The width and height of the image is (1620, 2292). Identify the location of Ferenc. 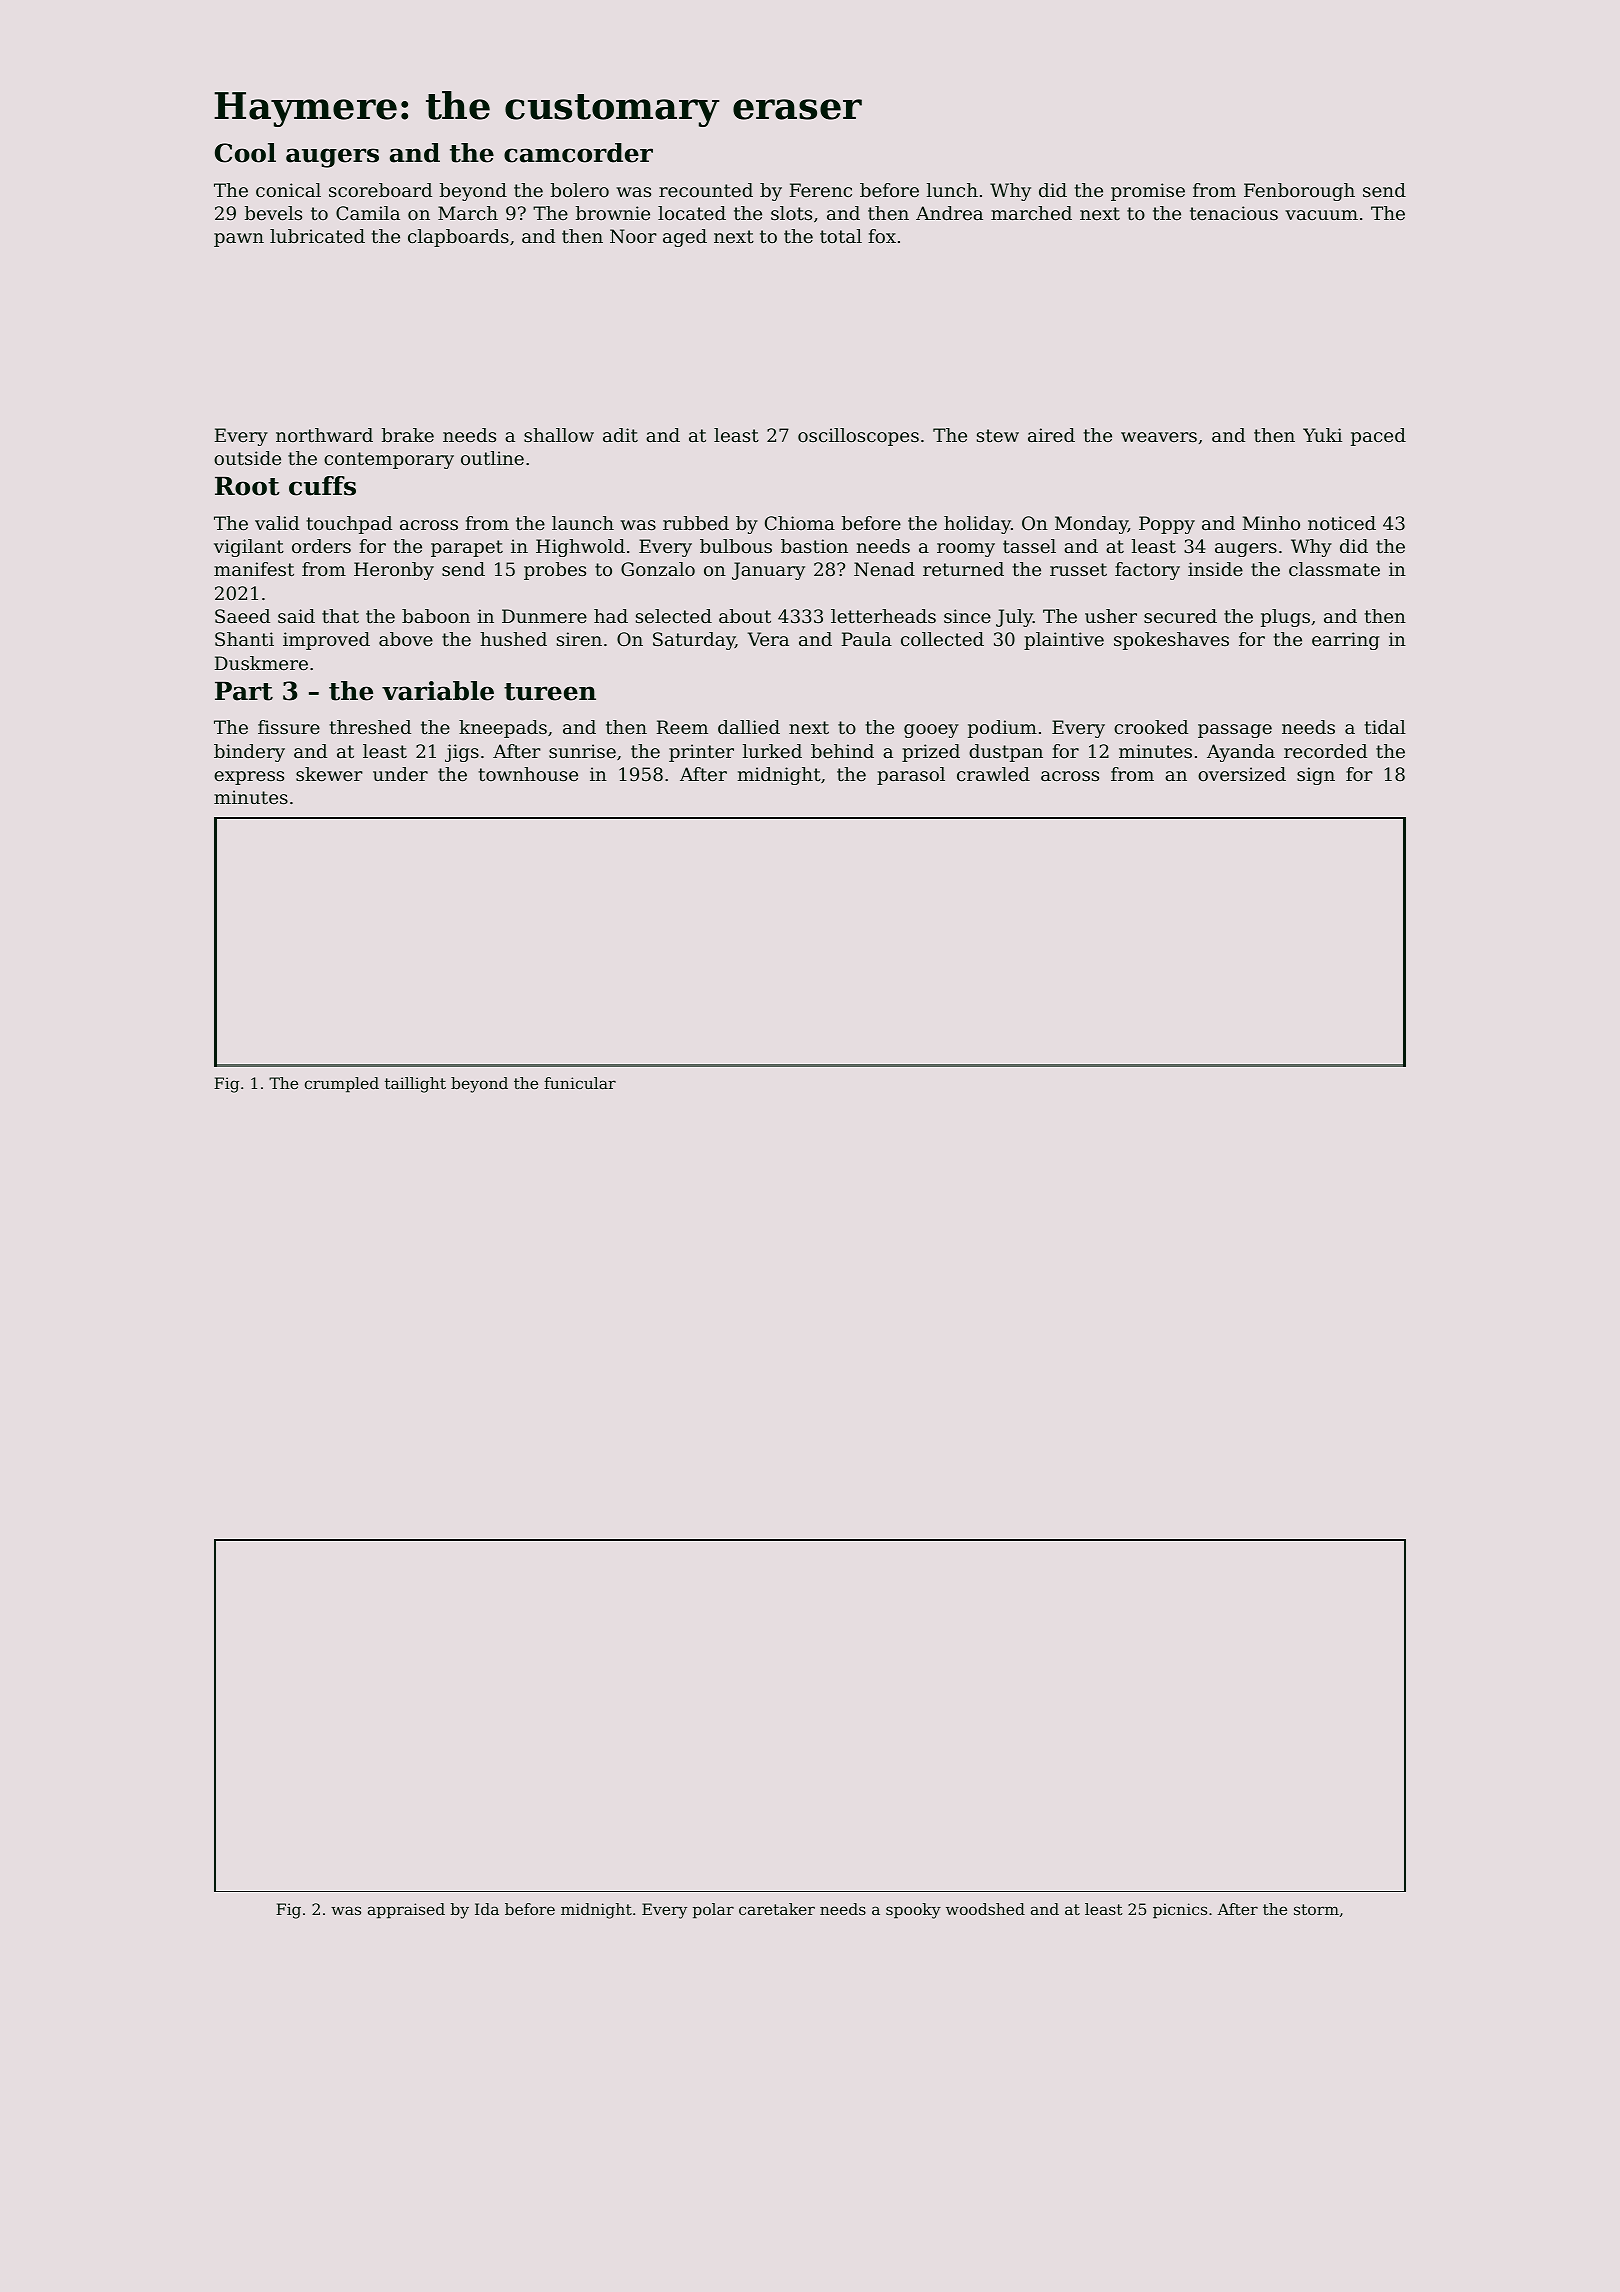
(821, 190).
